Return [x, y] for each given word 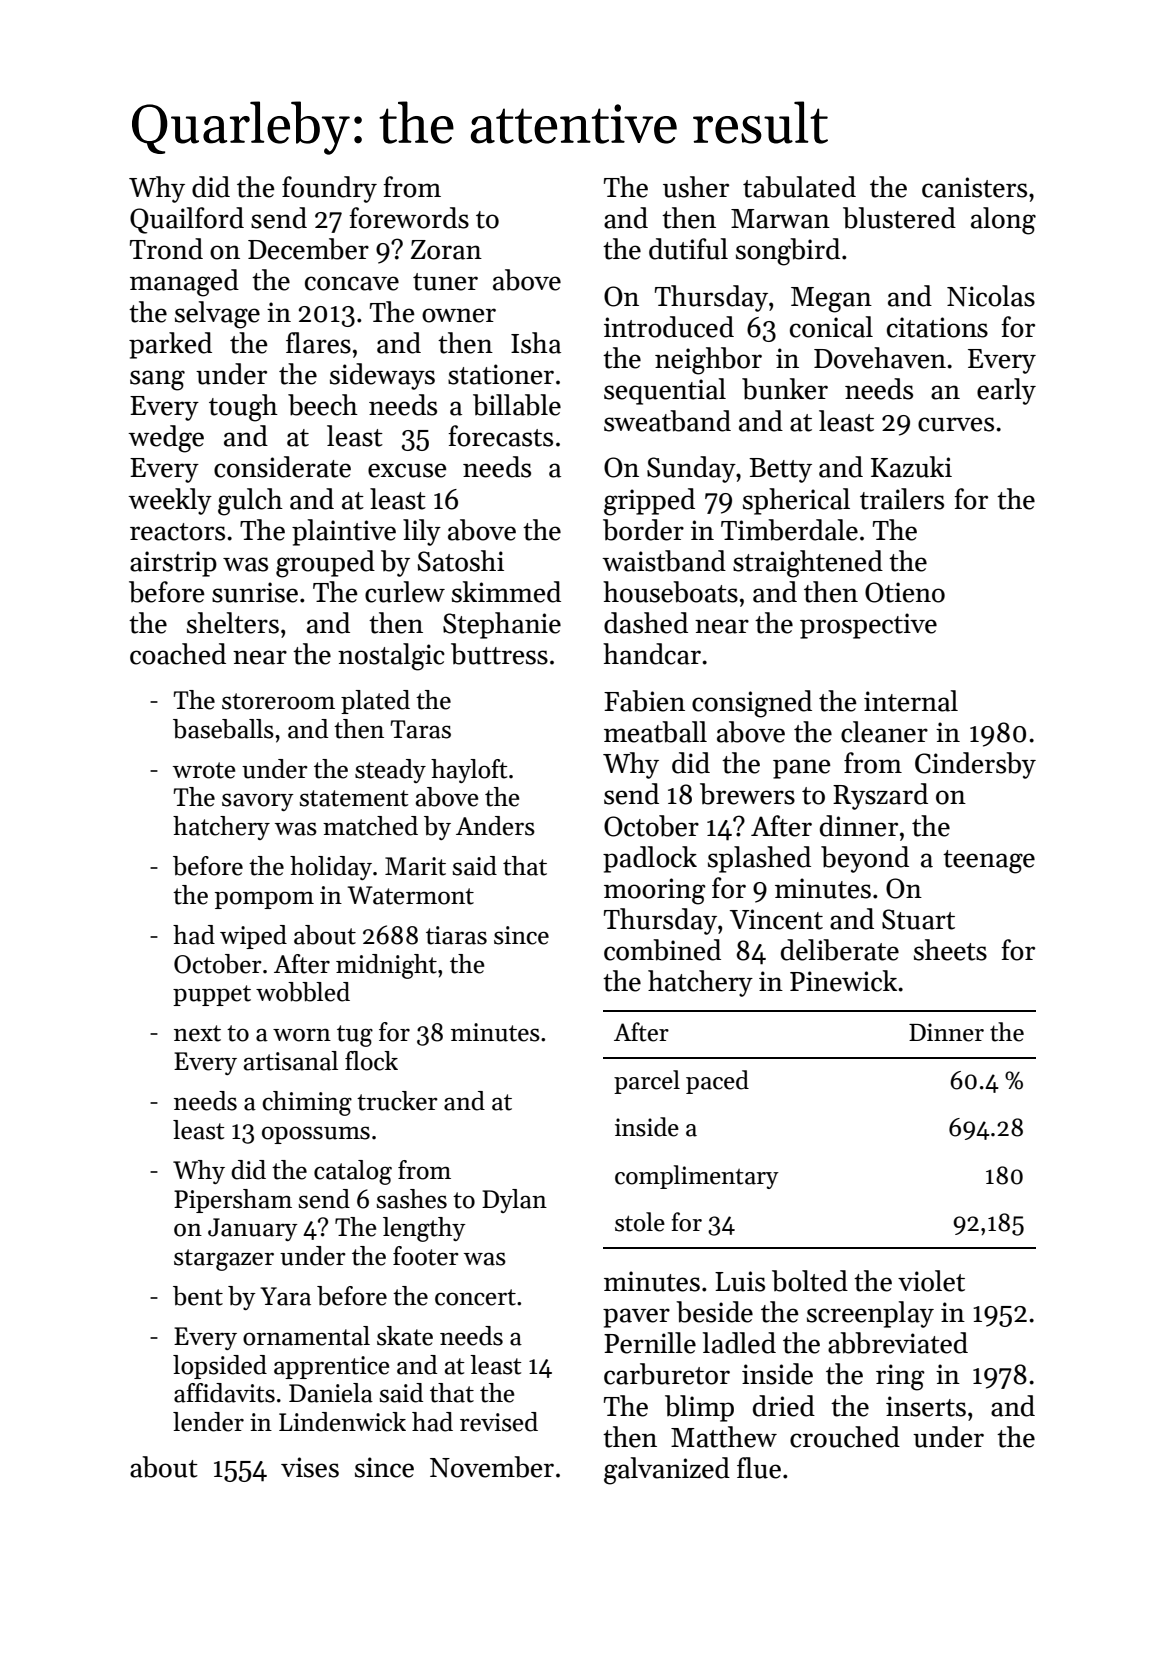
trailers [902, 499]
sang [157, 380]
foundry [329, 189]
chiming [307, 1103]
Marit [415, 866]
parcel [647, 1082]
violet [931, 1281]
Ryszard [880, 796]
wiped [253, 937]
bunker [785, 389]
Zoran [446, 250]
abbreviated [898, 1343]
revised [499, 1422]
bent [198, 1296]
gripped [649, 502]
